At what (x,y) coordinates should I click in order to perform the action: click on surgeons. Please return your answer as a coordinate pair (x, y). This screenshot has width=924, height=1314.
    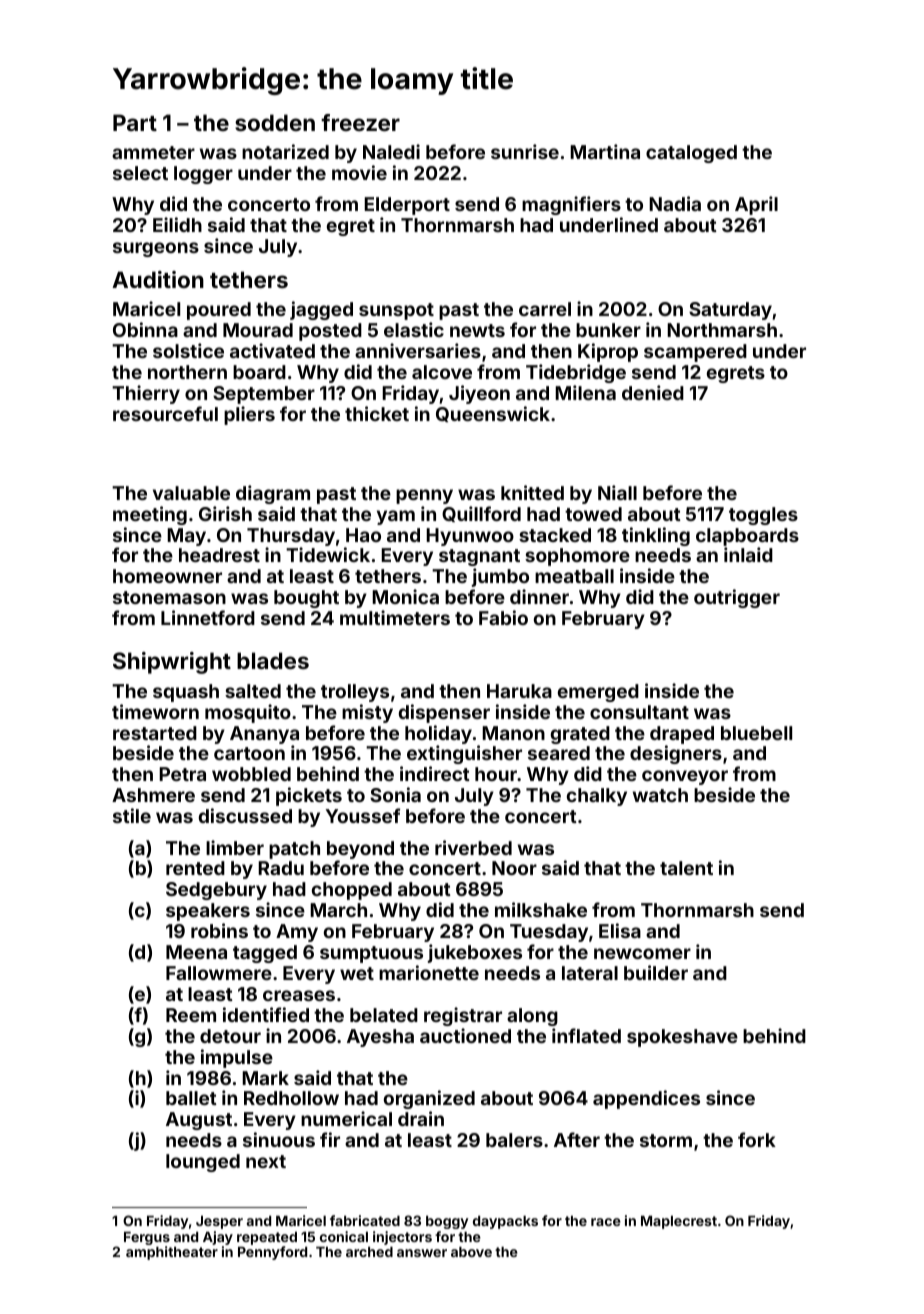
    Looking at the image, I should click on (156, 249).
